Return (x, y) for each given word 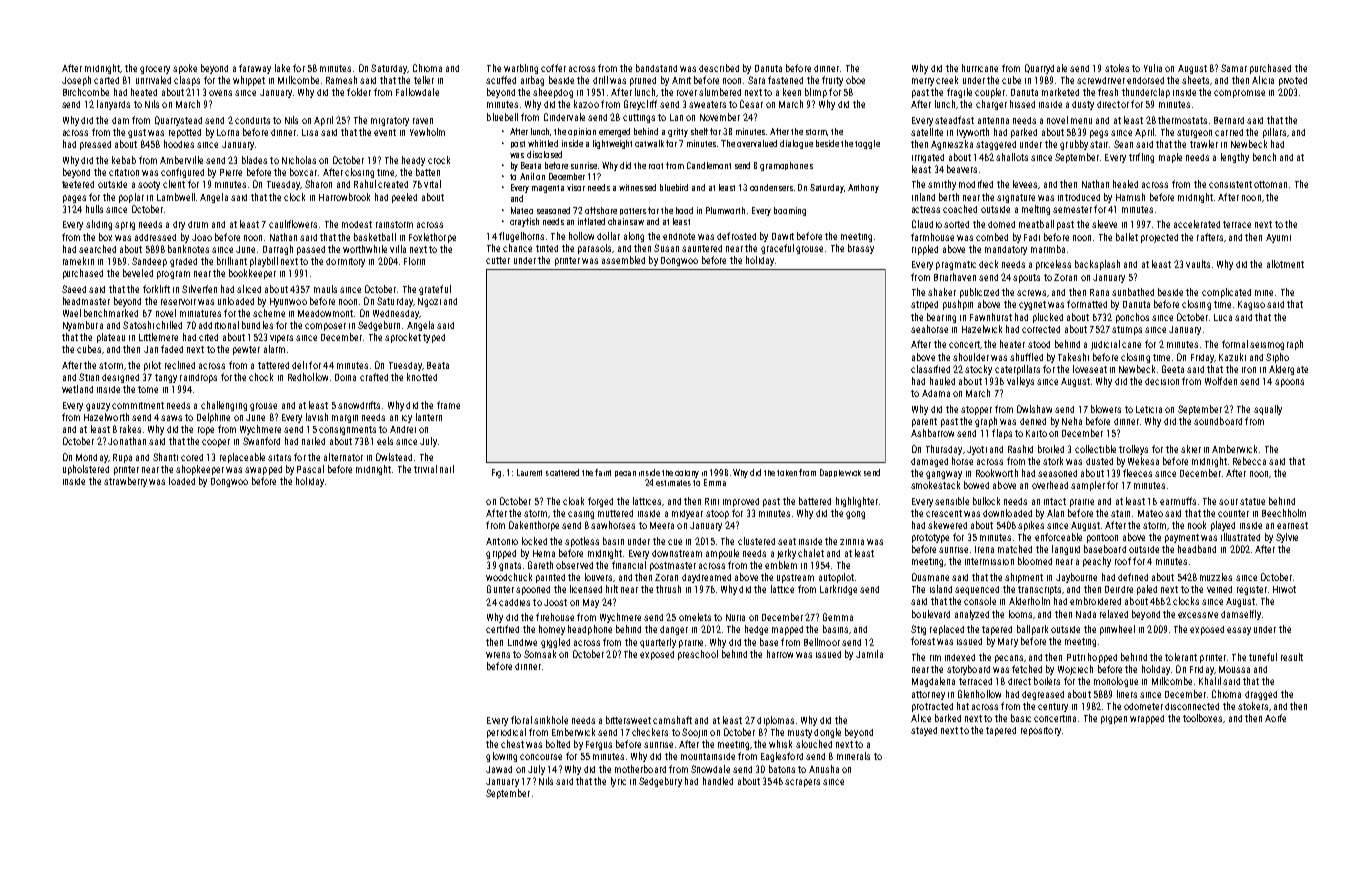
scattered (562, 472)
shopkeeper (200, 470)
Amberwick (1234, 449)
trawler (1204, 144)
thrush (668, 589)
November (720, 117)
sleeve (1104, 224)
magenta (548, 189)
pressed (95, 145)
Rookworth (997, 473)
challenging (224, 406)
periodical (506, 733)
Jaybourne (1076, 578)
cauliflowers (293, 224)
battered (815, 501)
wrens (498, 655)
